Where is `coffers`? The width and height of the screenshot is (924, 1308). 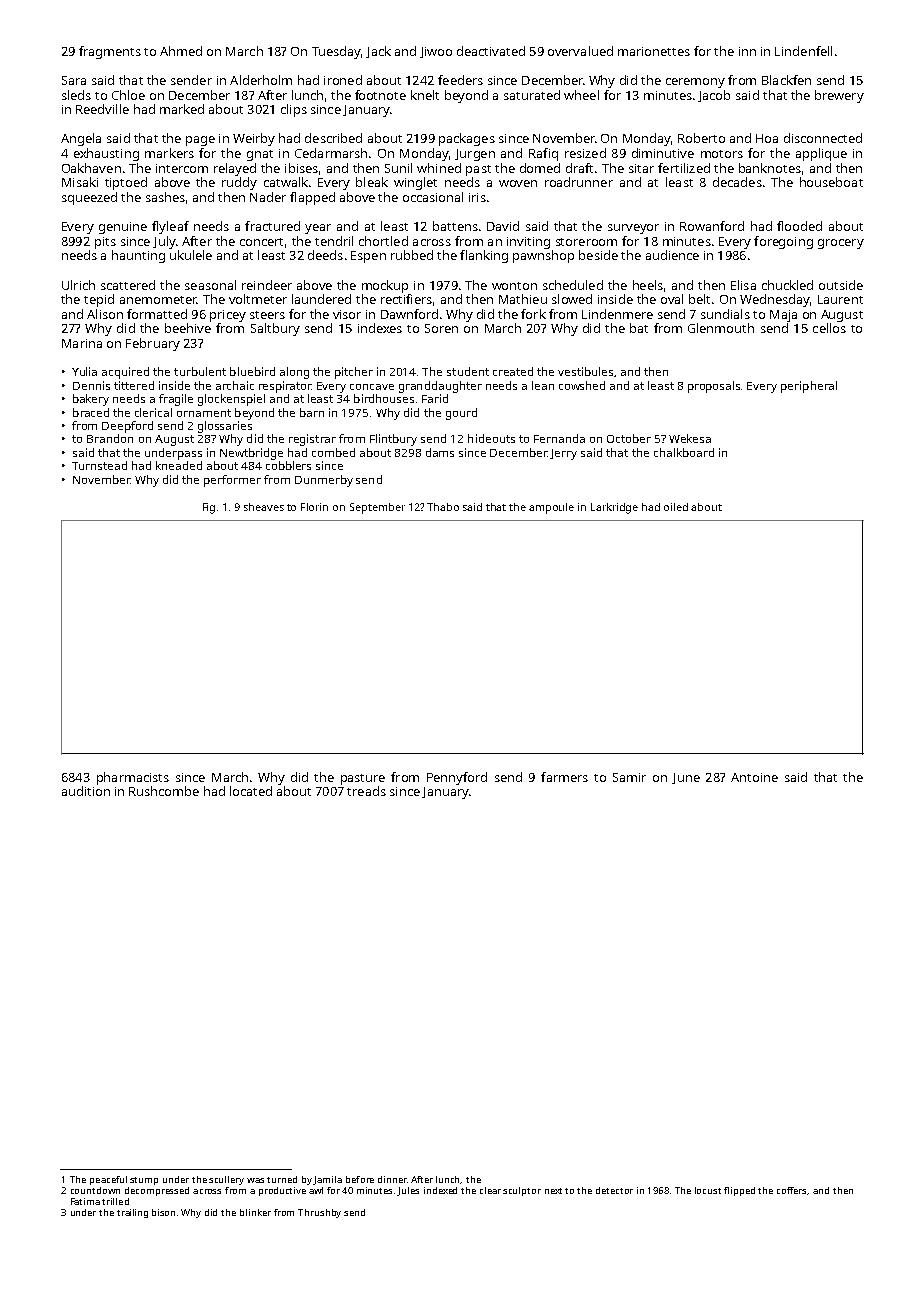 coffers is located at coordinates (792, 1191).
